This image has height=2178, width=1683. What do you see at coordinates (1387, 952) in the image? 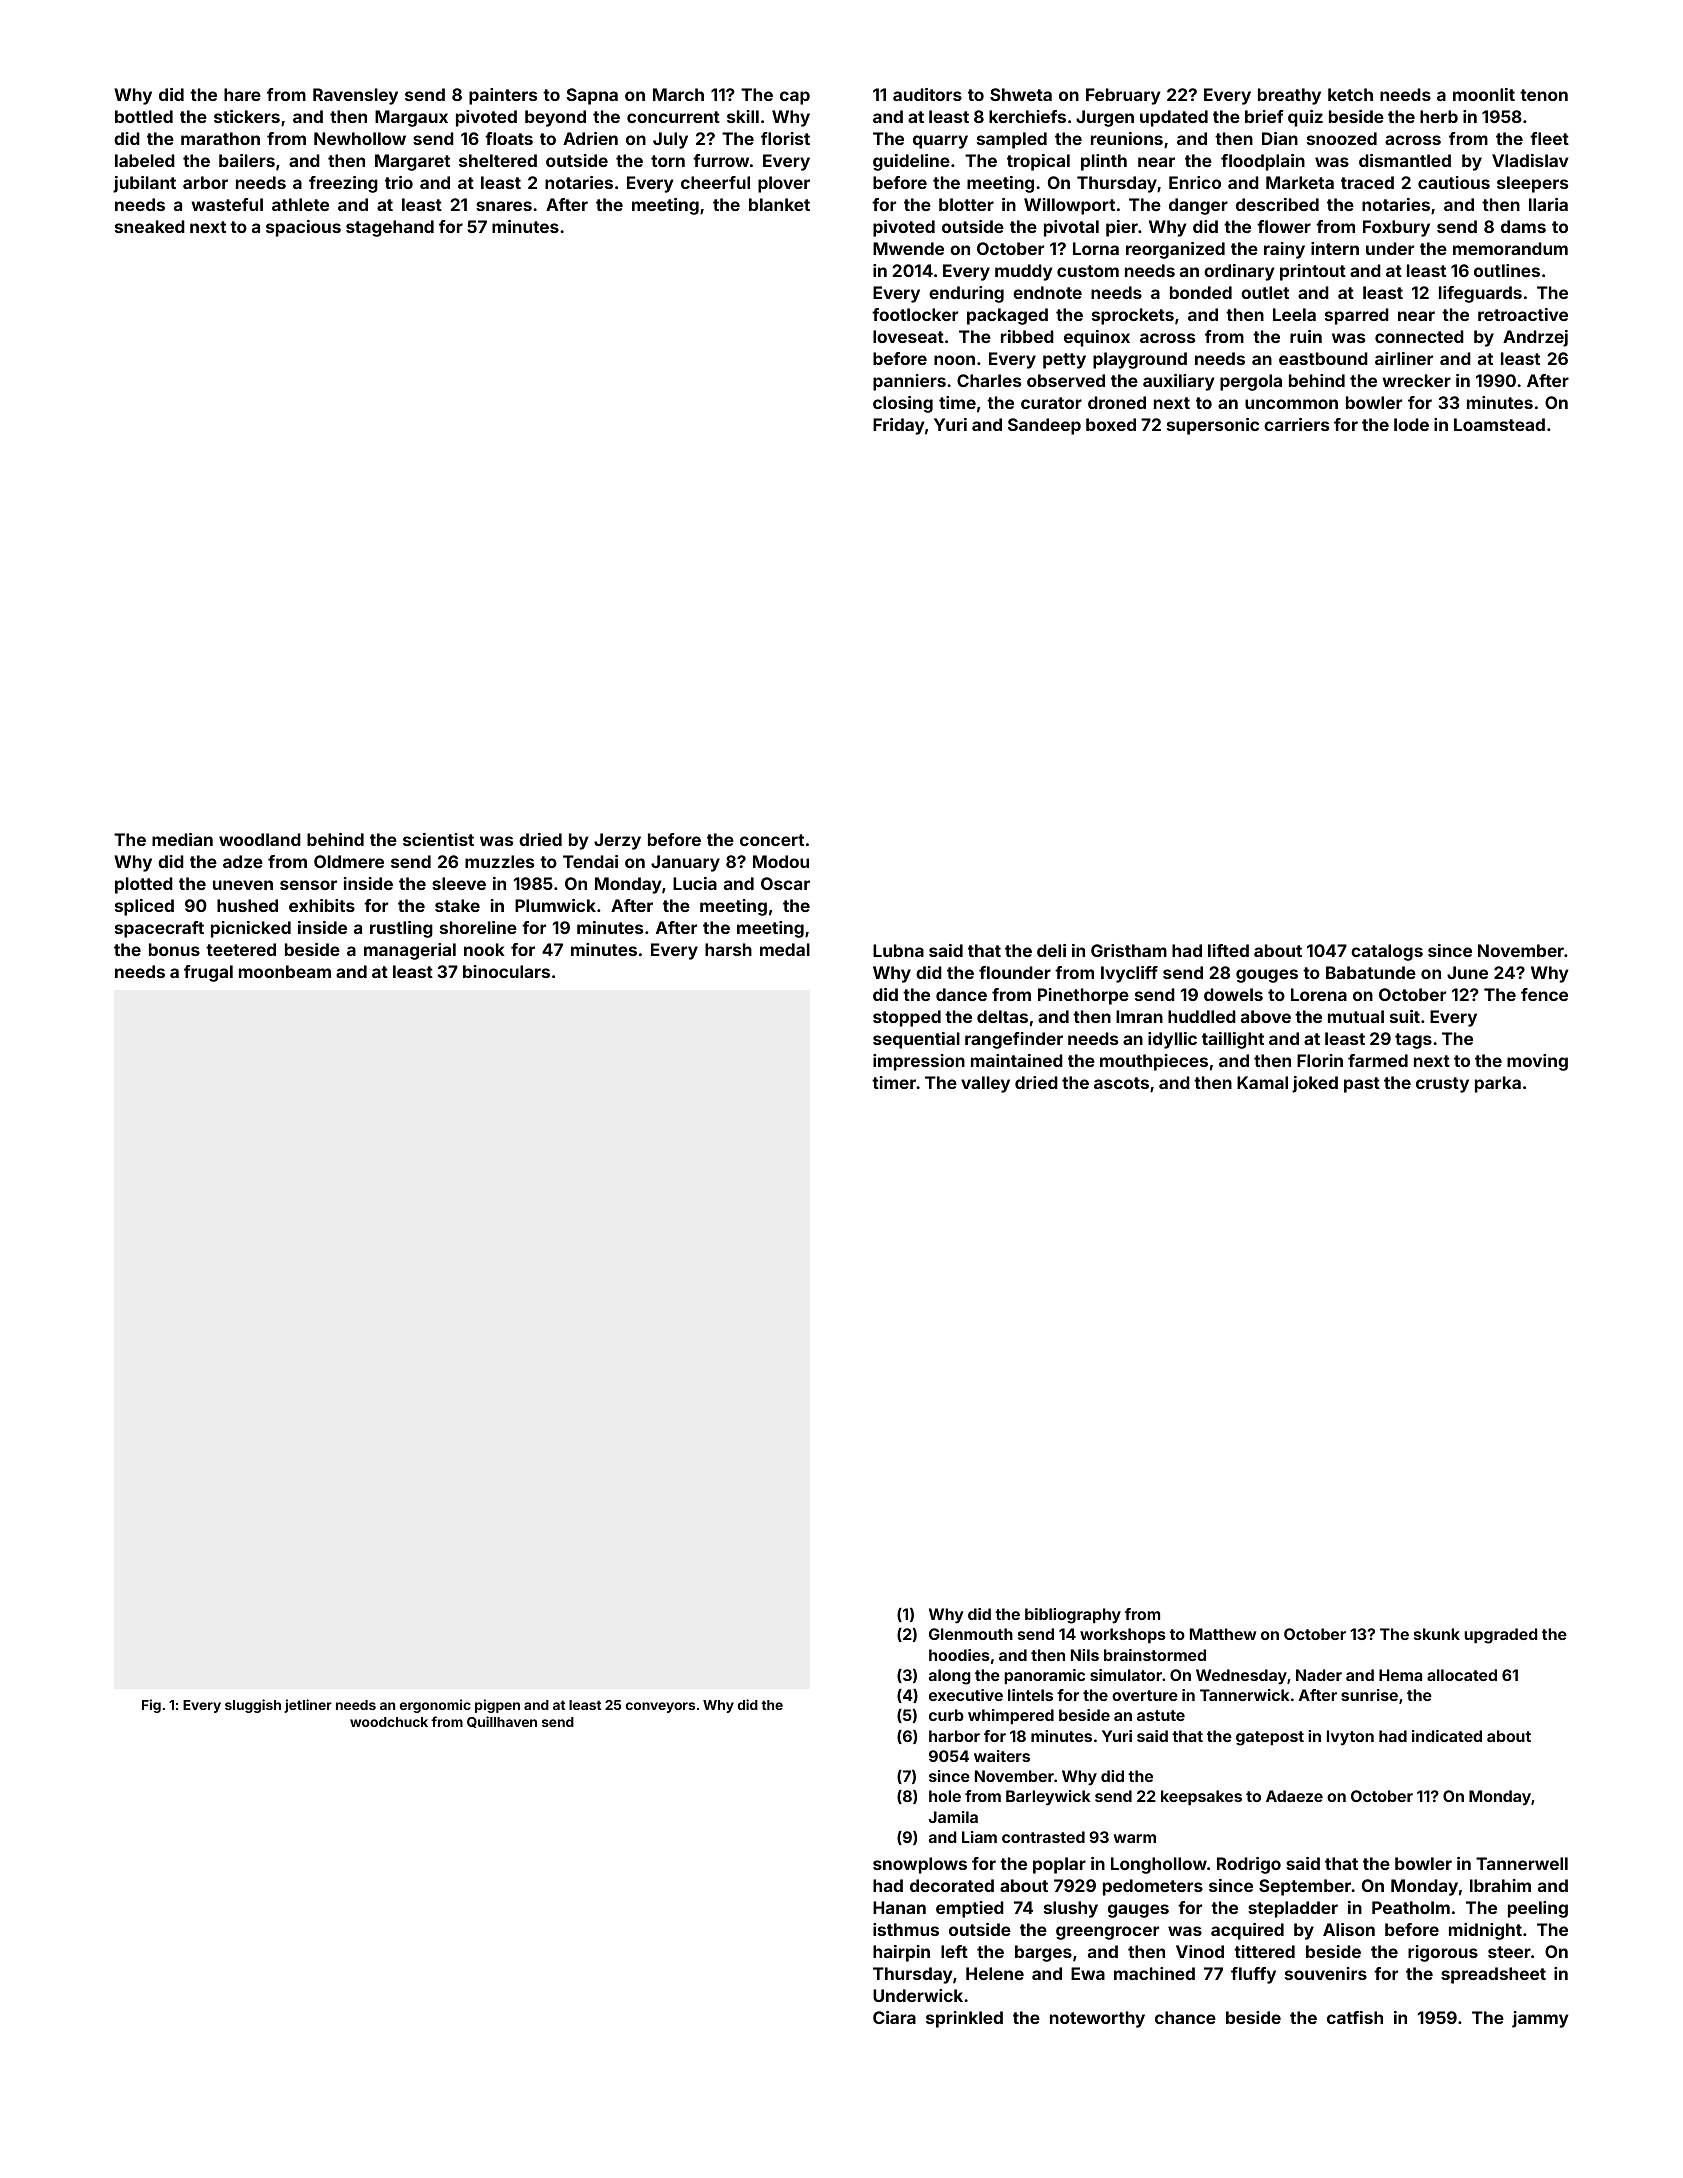
I see `catalogs` at bounding box center [1387, 952].
